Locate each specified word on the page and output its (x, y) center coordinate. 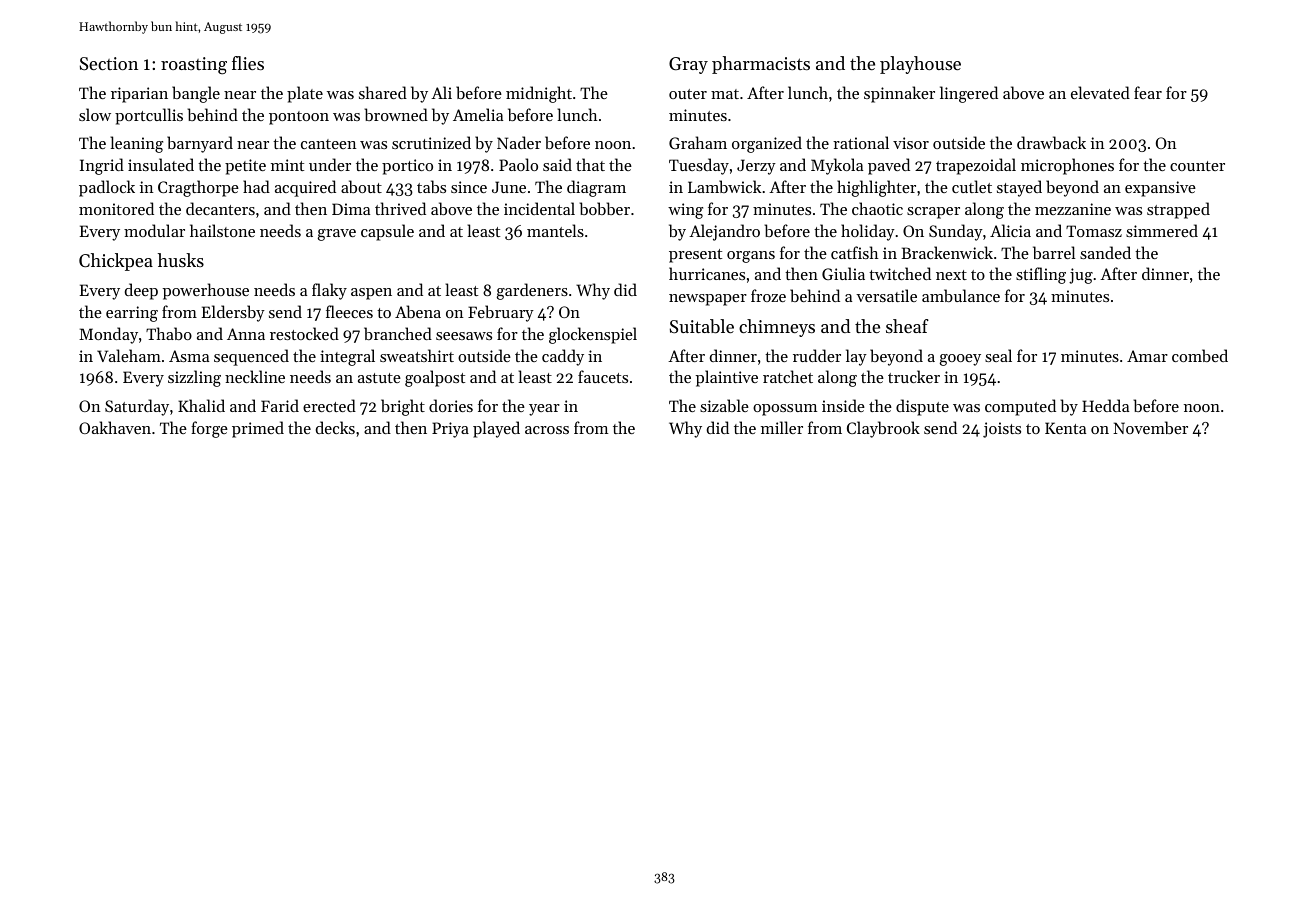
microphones (1067, 166)
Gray (688, 65)
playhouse (920, 65)
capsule (387, 232)
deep (141, 291)
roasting (194, 66)
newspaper (708, 300)
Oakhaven (115, 427)
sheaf (907, 326)
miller (782, 427)
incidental (539, 208)
